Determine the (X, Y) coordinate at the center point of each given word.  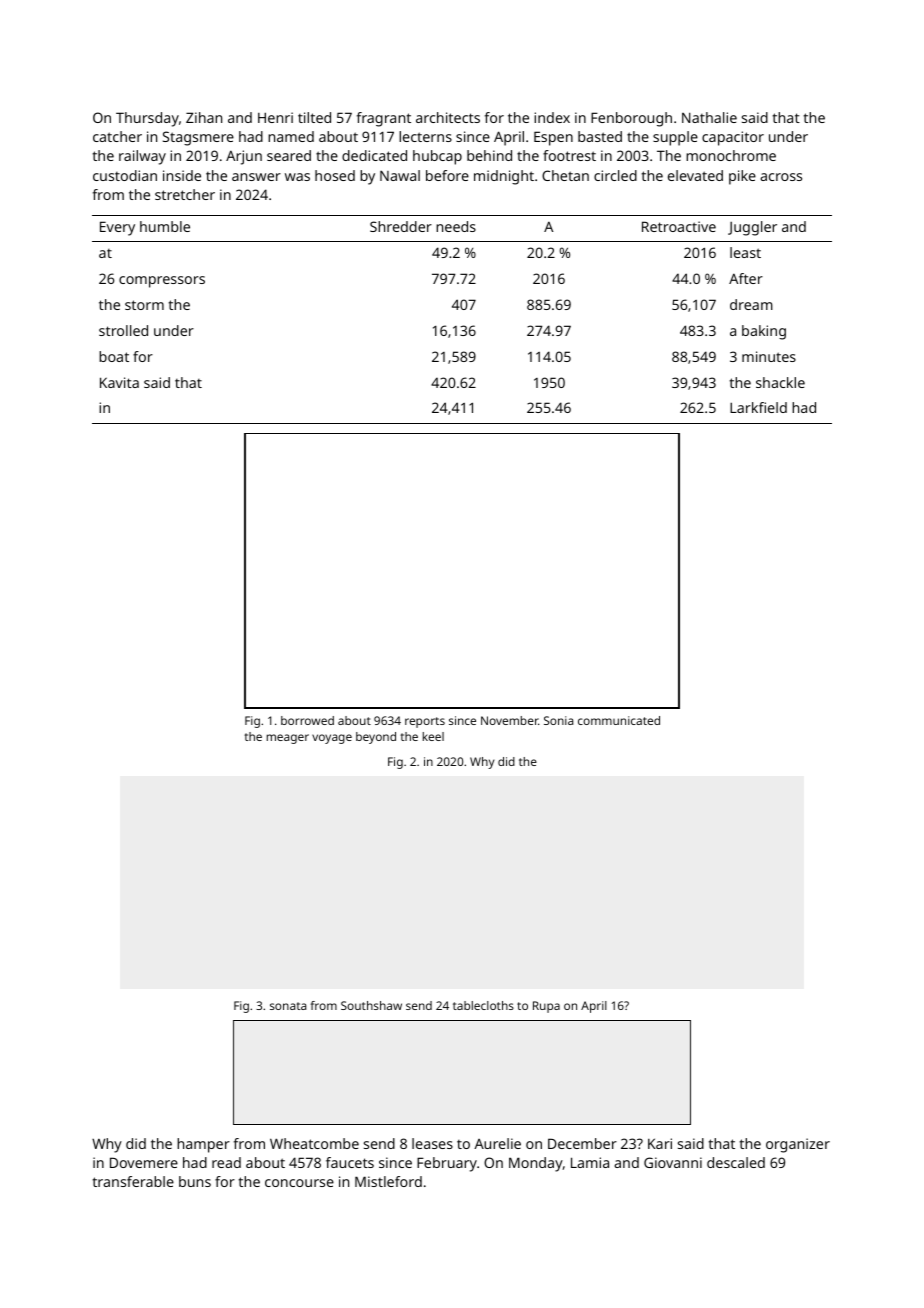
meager (288, 739)
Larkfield (758, 407)
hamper (203, 1145)
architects (448, 117)
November (509, 720)
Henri (275, 117)
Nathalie (709, 117)
